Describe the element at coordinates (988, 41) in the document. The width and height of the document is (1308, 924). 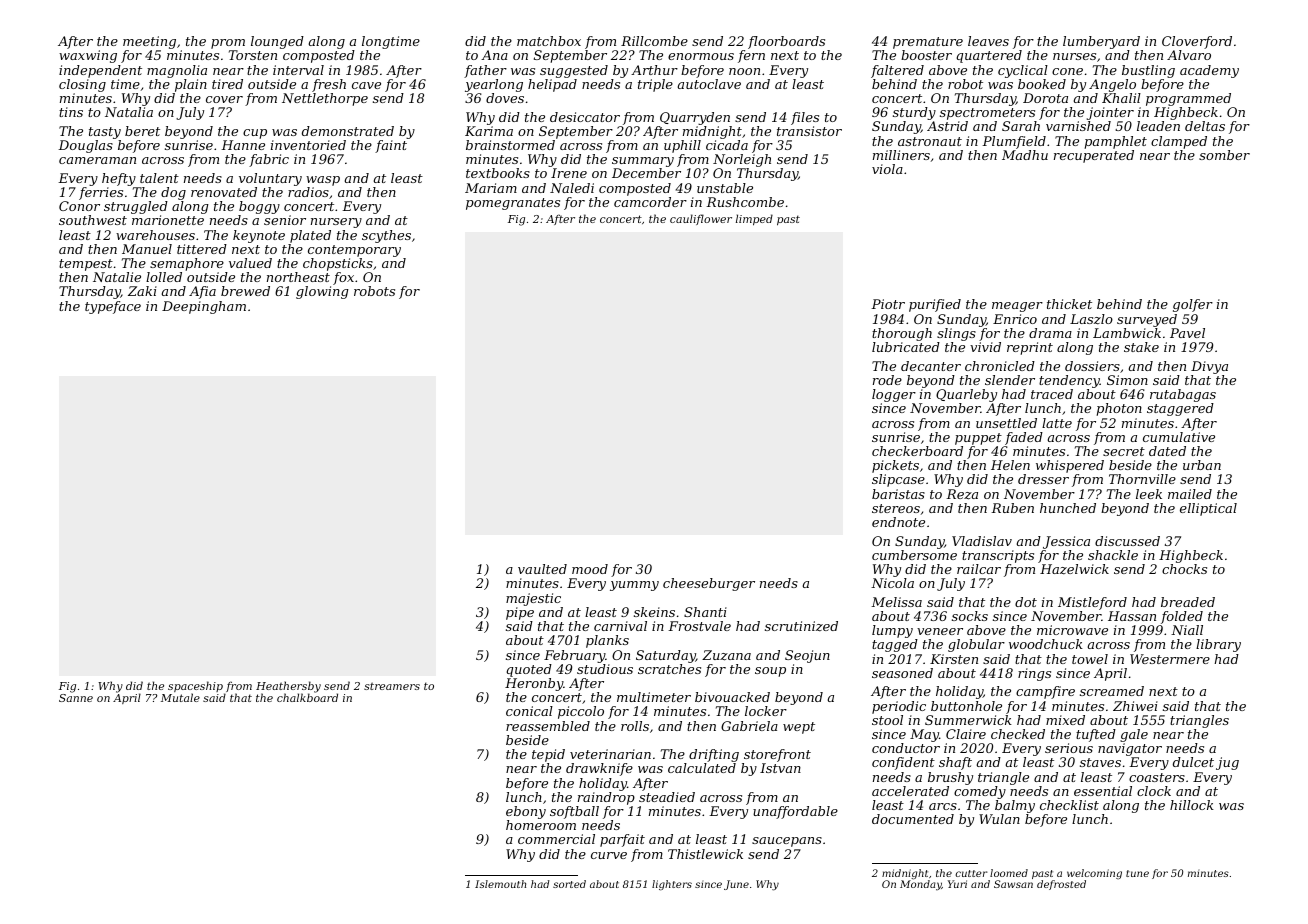
I see `leaves` at that location.
